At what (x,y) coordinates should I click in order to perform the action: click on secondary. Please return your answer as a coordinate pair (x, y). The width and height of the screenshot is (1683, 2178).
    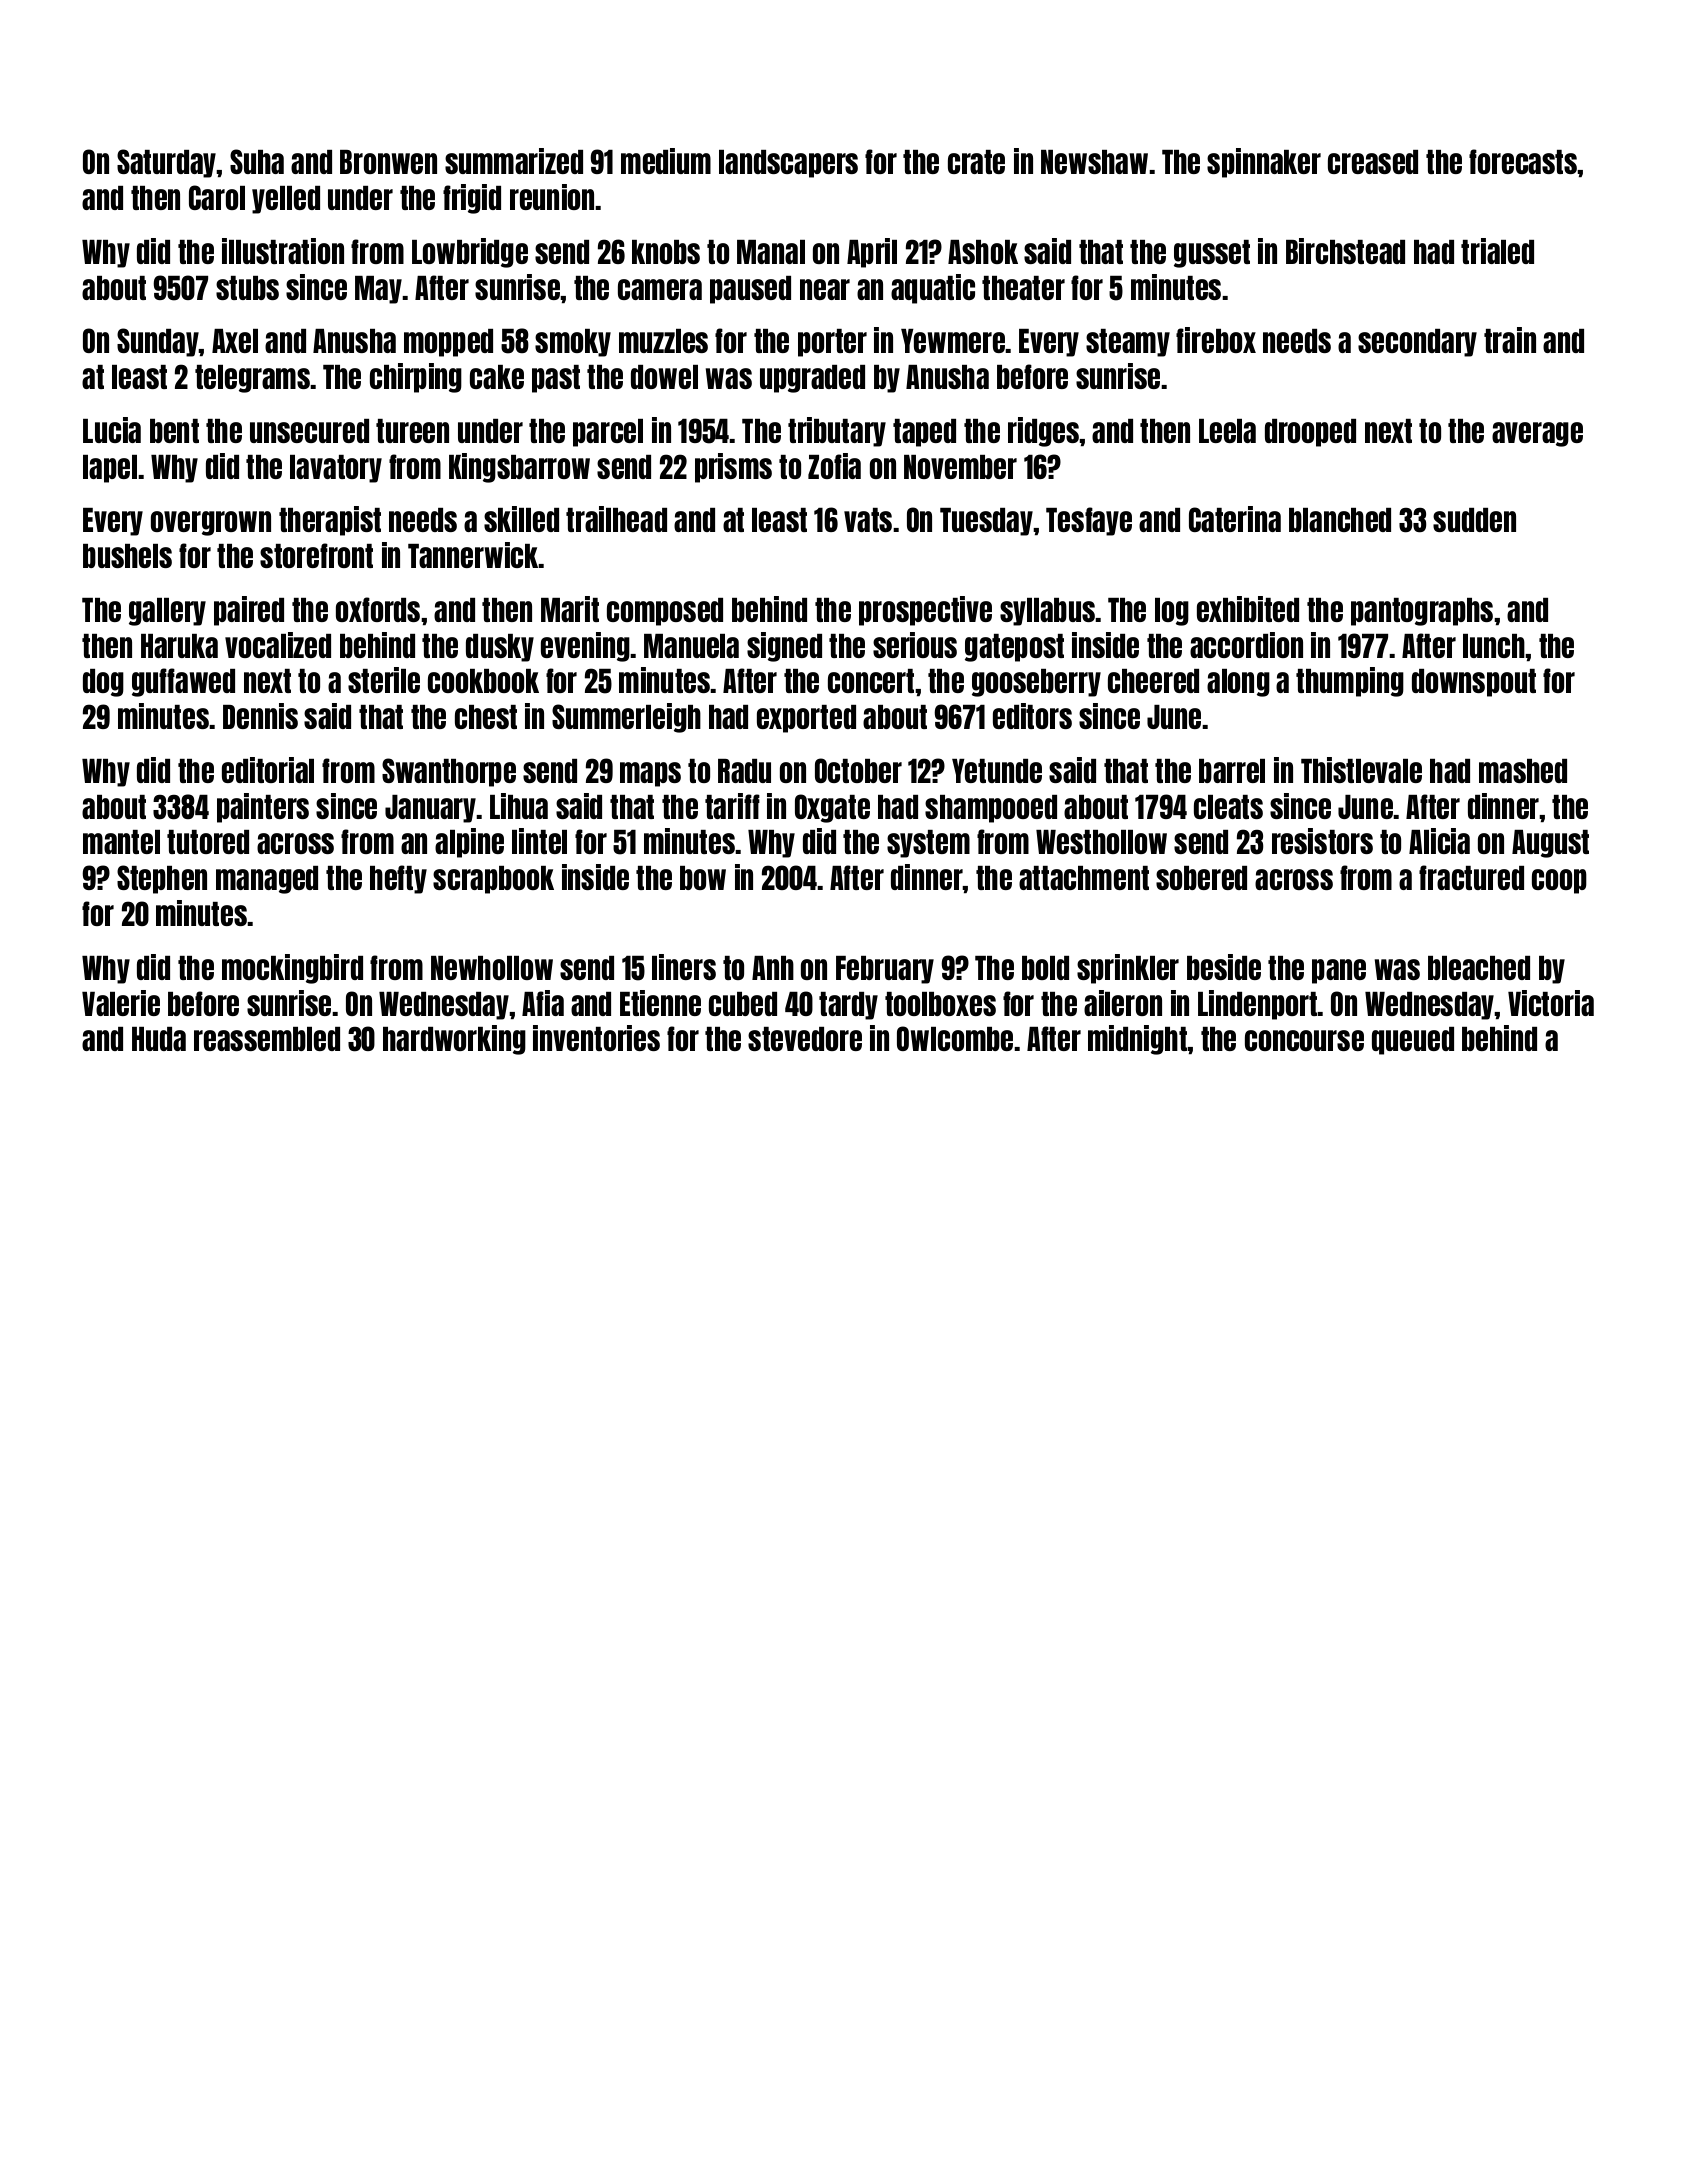
    Looking at the image, I should click on (1417, 343).
